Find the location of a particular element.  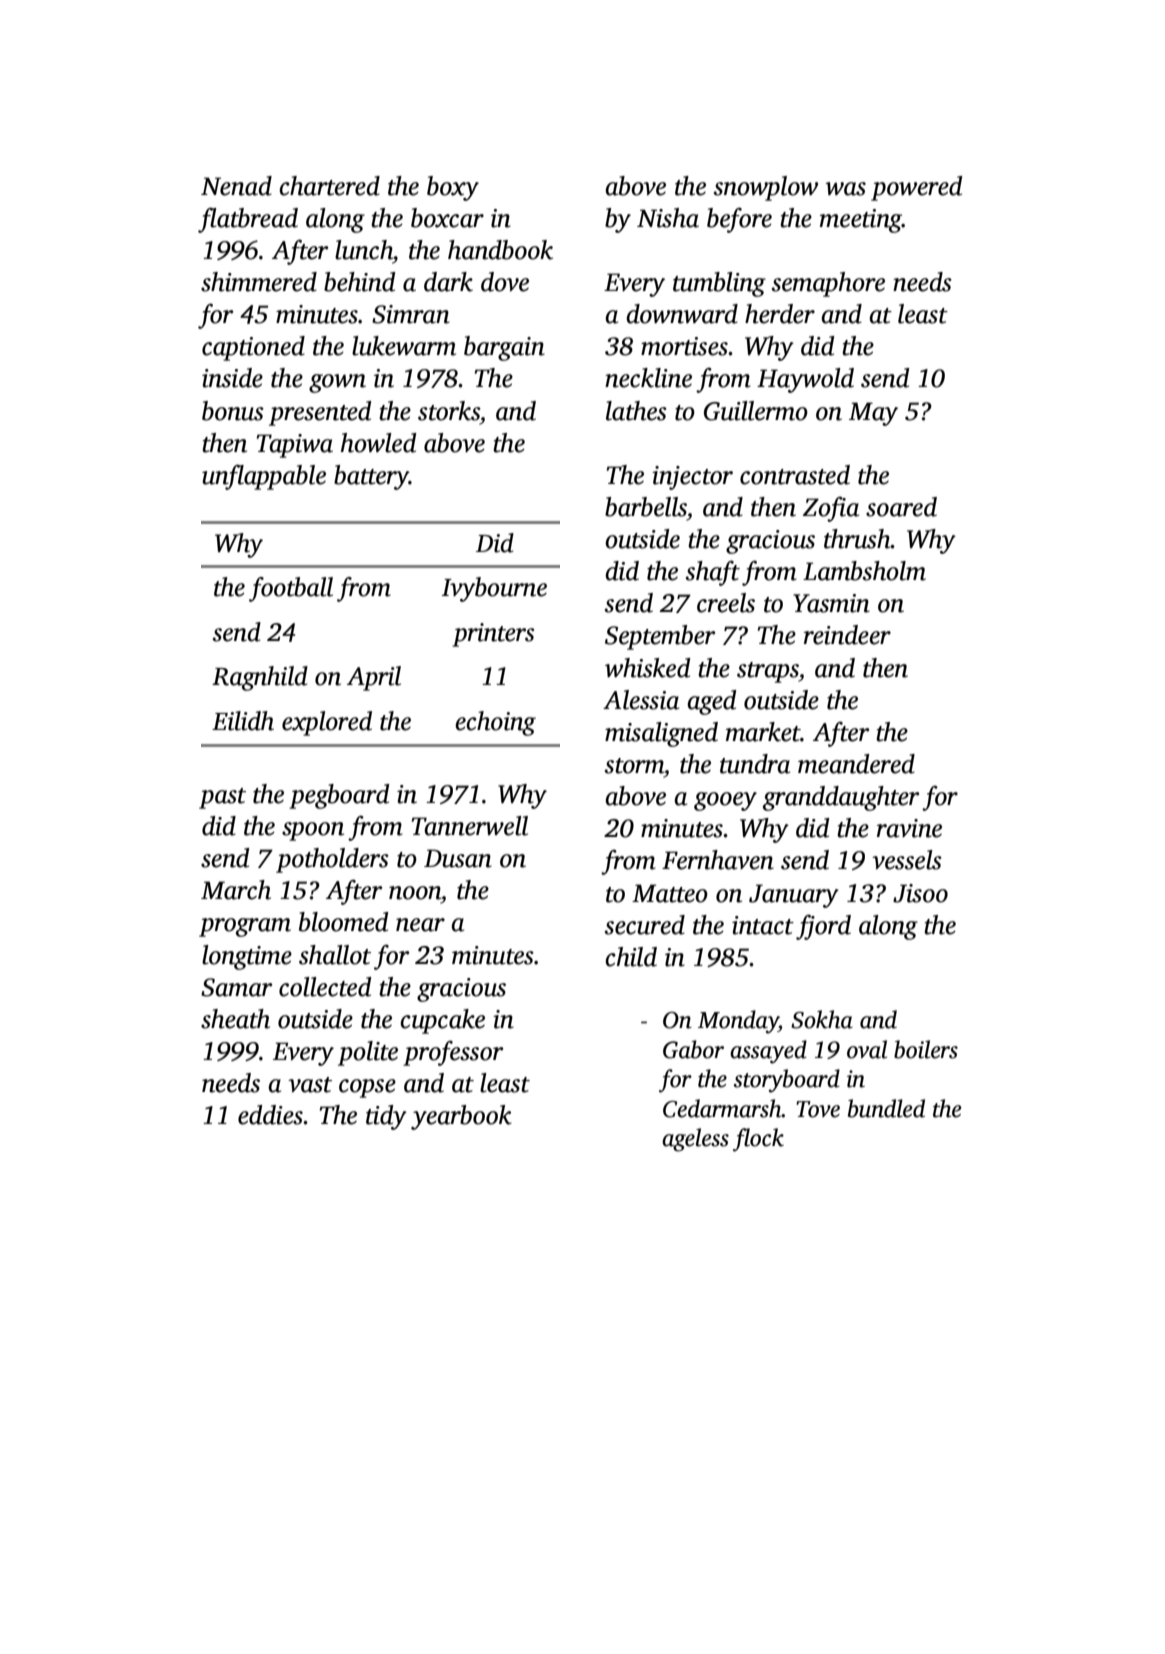

powered is located at coordinates (916, 188).
